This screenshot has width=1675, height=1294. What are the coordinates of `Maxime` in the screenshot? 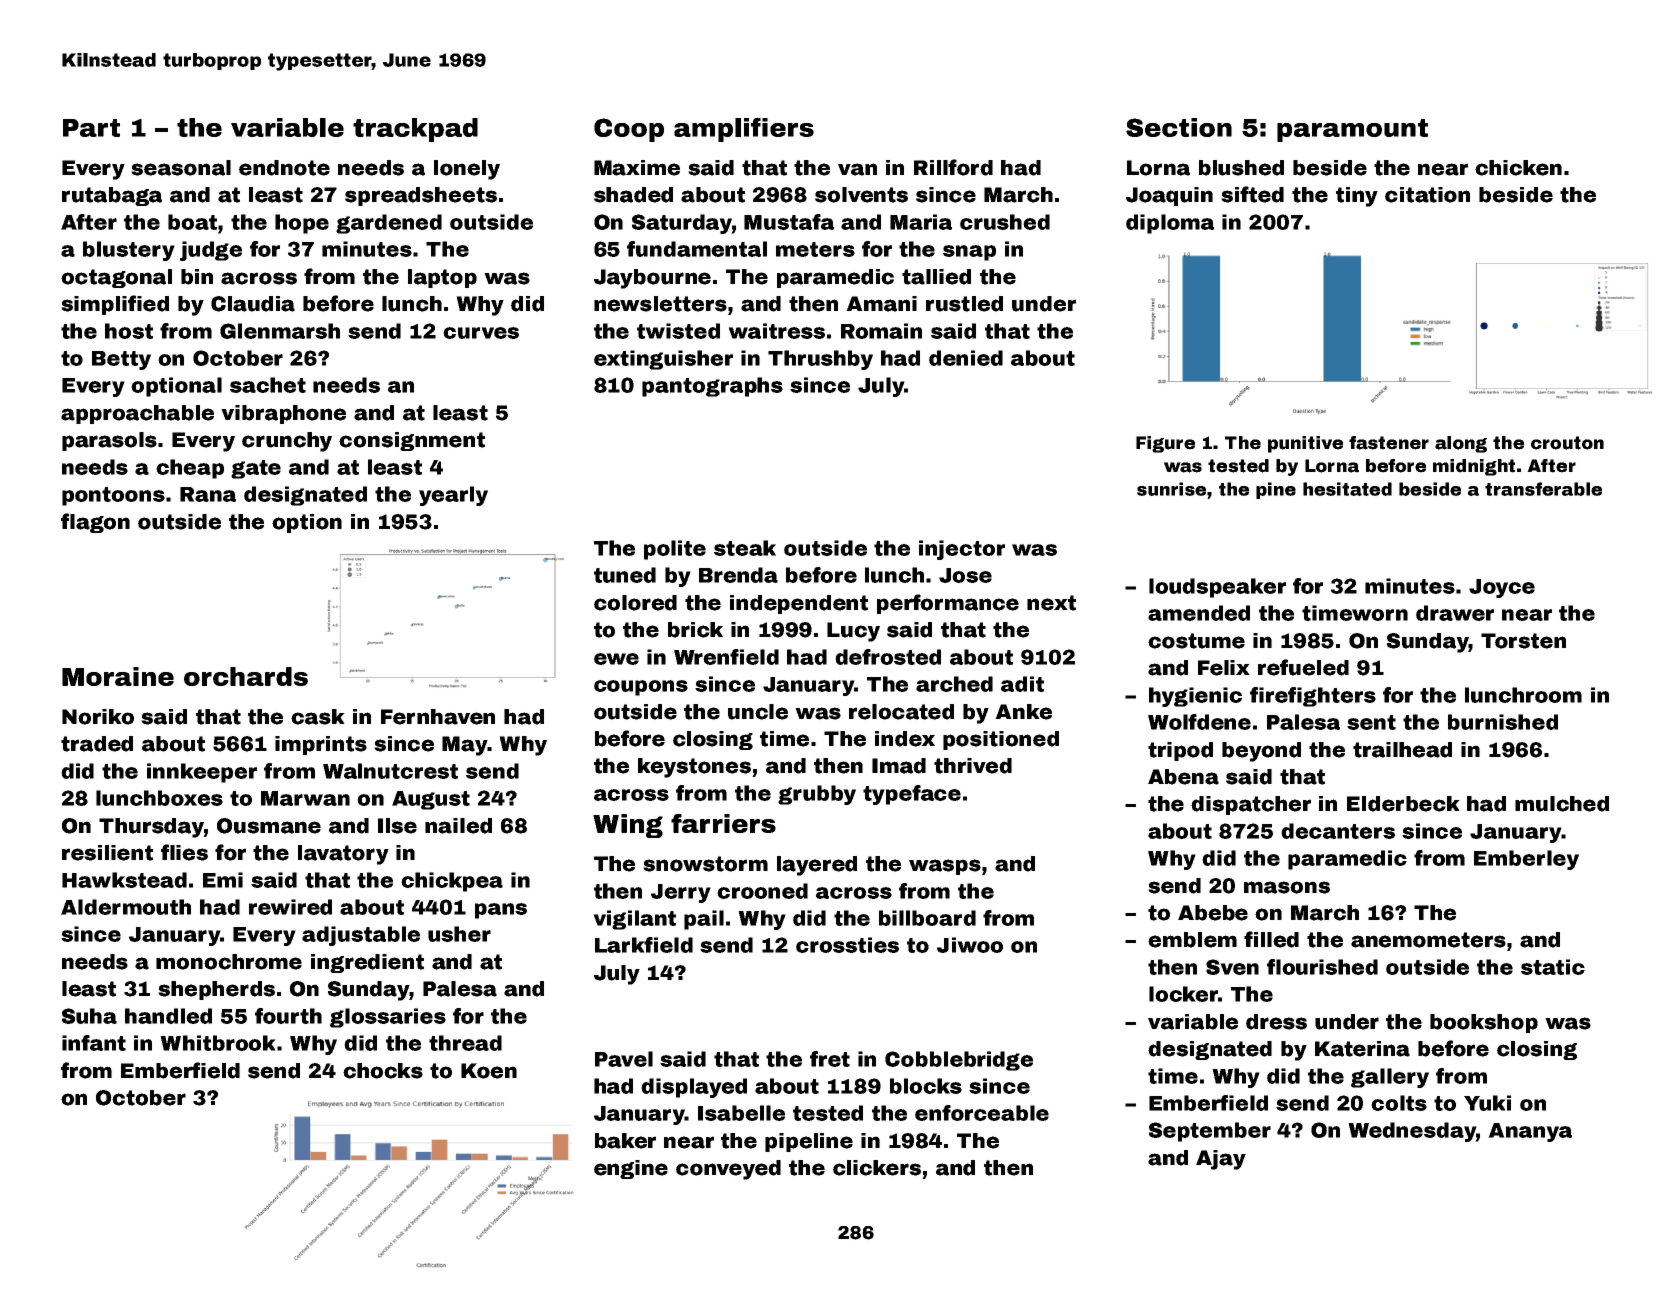 It's located at (637, 168).
